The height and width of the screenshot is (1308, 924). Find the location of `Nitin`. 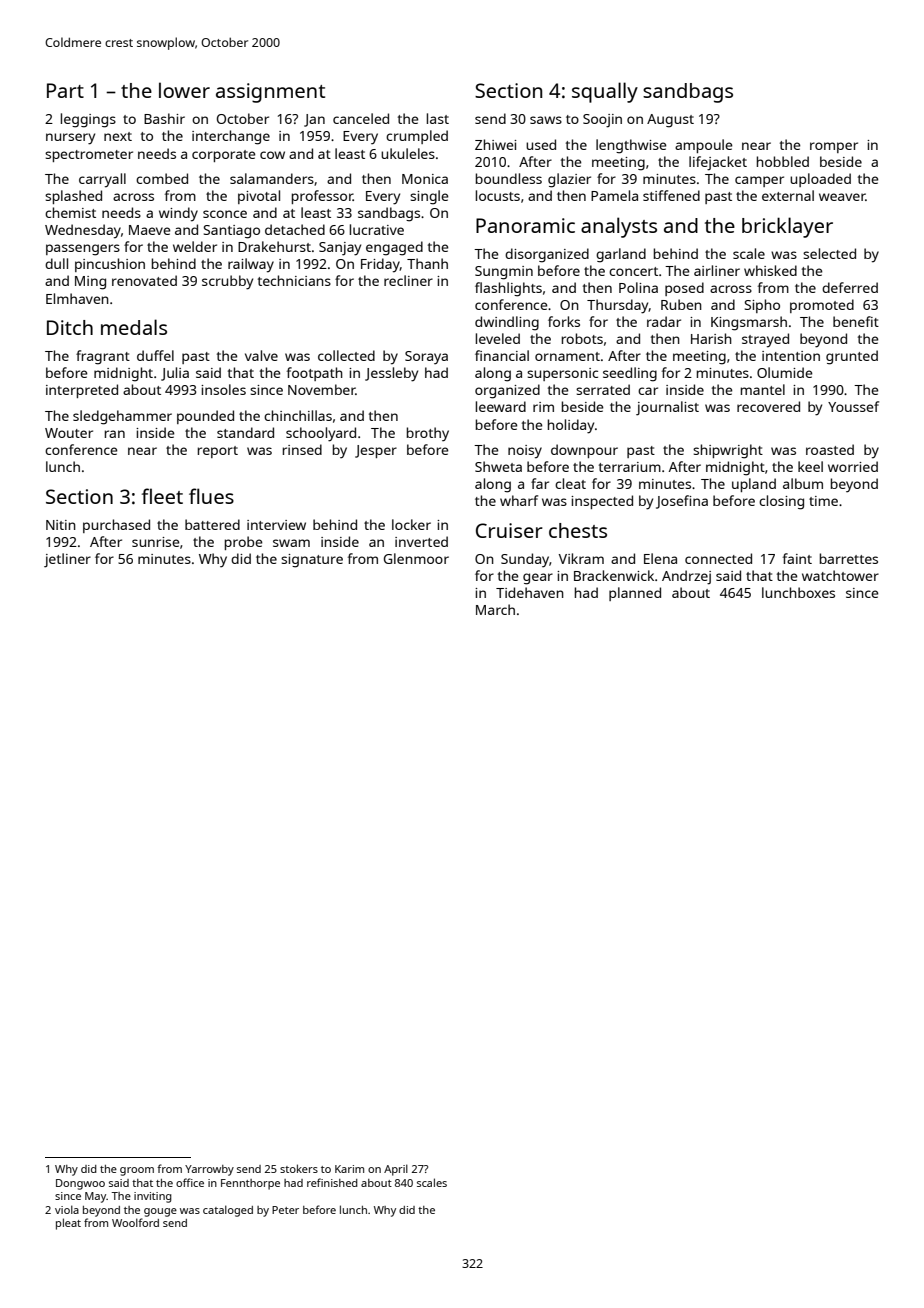

Nitin is located at coordinates (61, 525).
